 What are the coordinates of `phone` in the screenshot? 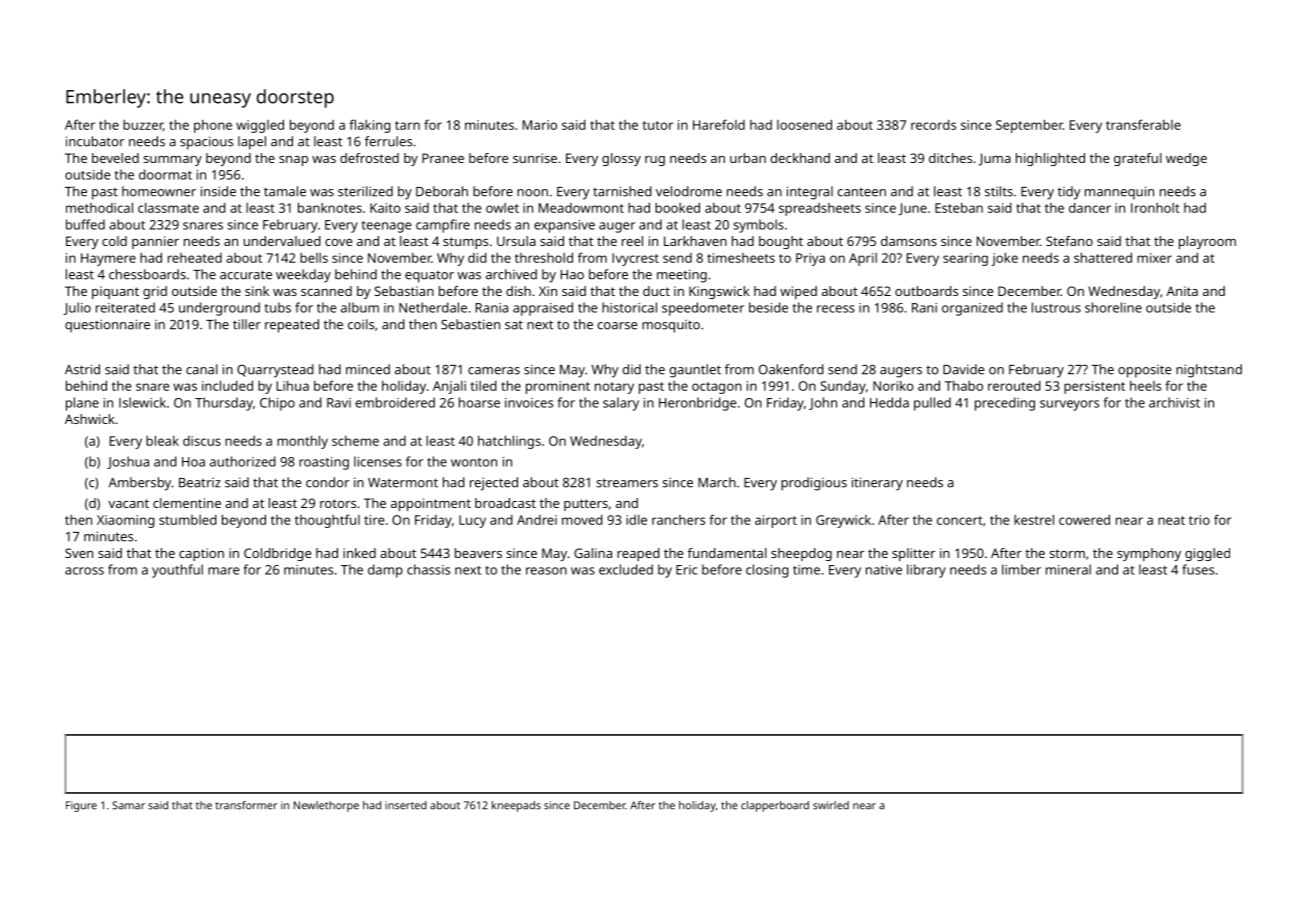 It's located at (213, 126).
